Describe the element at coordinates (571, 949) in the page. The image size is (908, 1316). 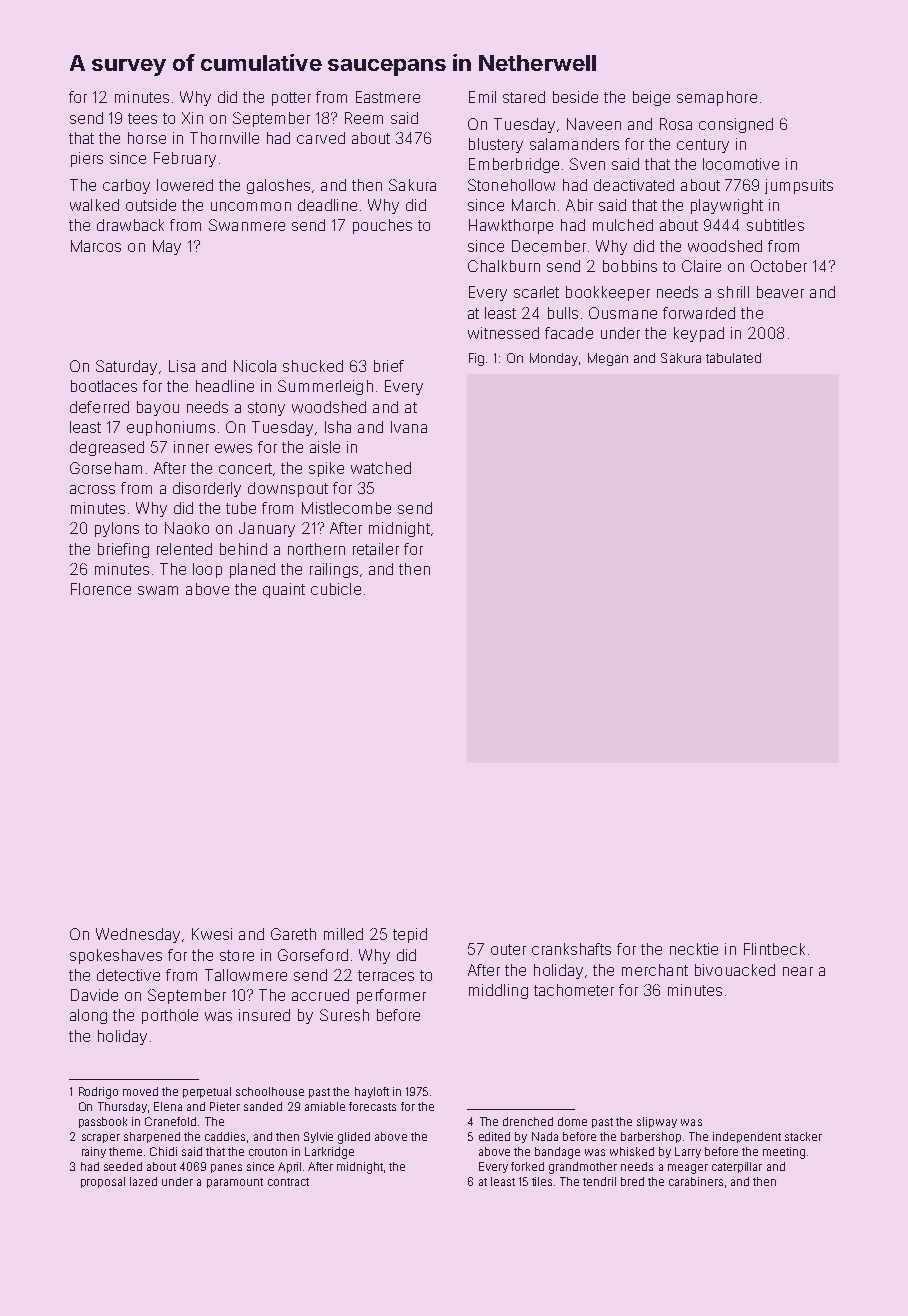
I see `crankshafts` at that location.
